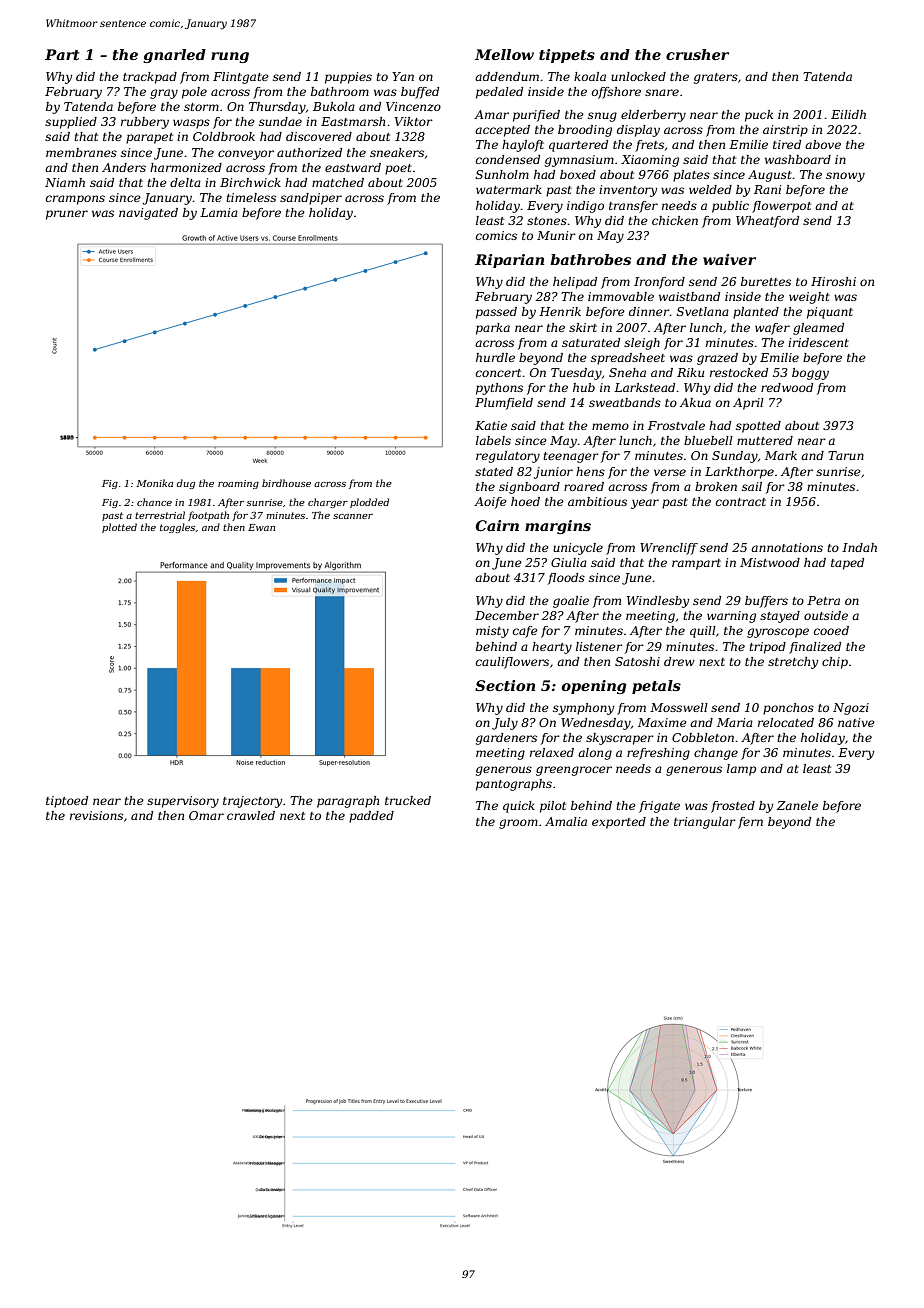 The image size is (924, 1308). I want to click on Mellow, so click(504, 54).
